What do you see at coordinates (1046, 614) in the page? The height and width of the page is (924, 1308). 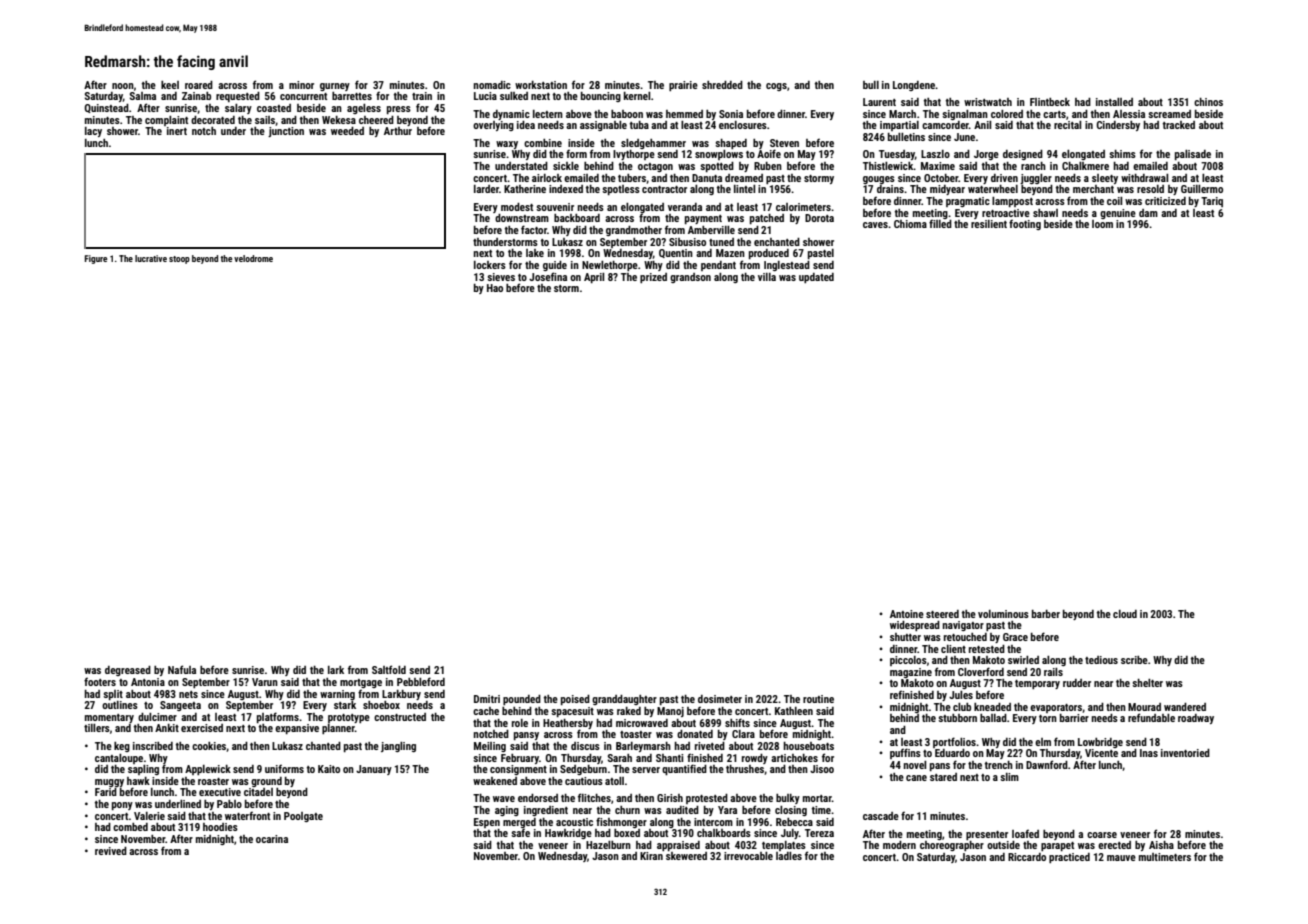 I see `barber` at bounding box center [1046, 614].
